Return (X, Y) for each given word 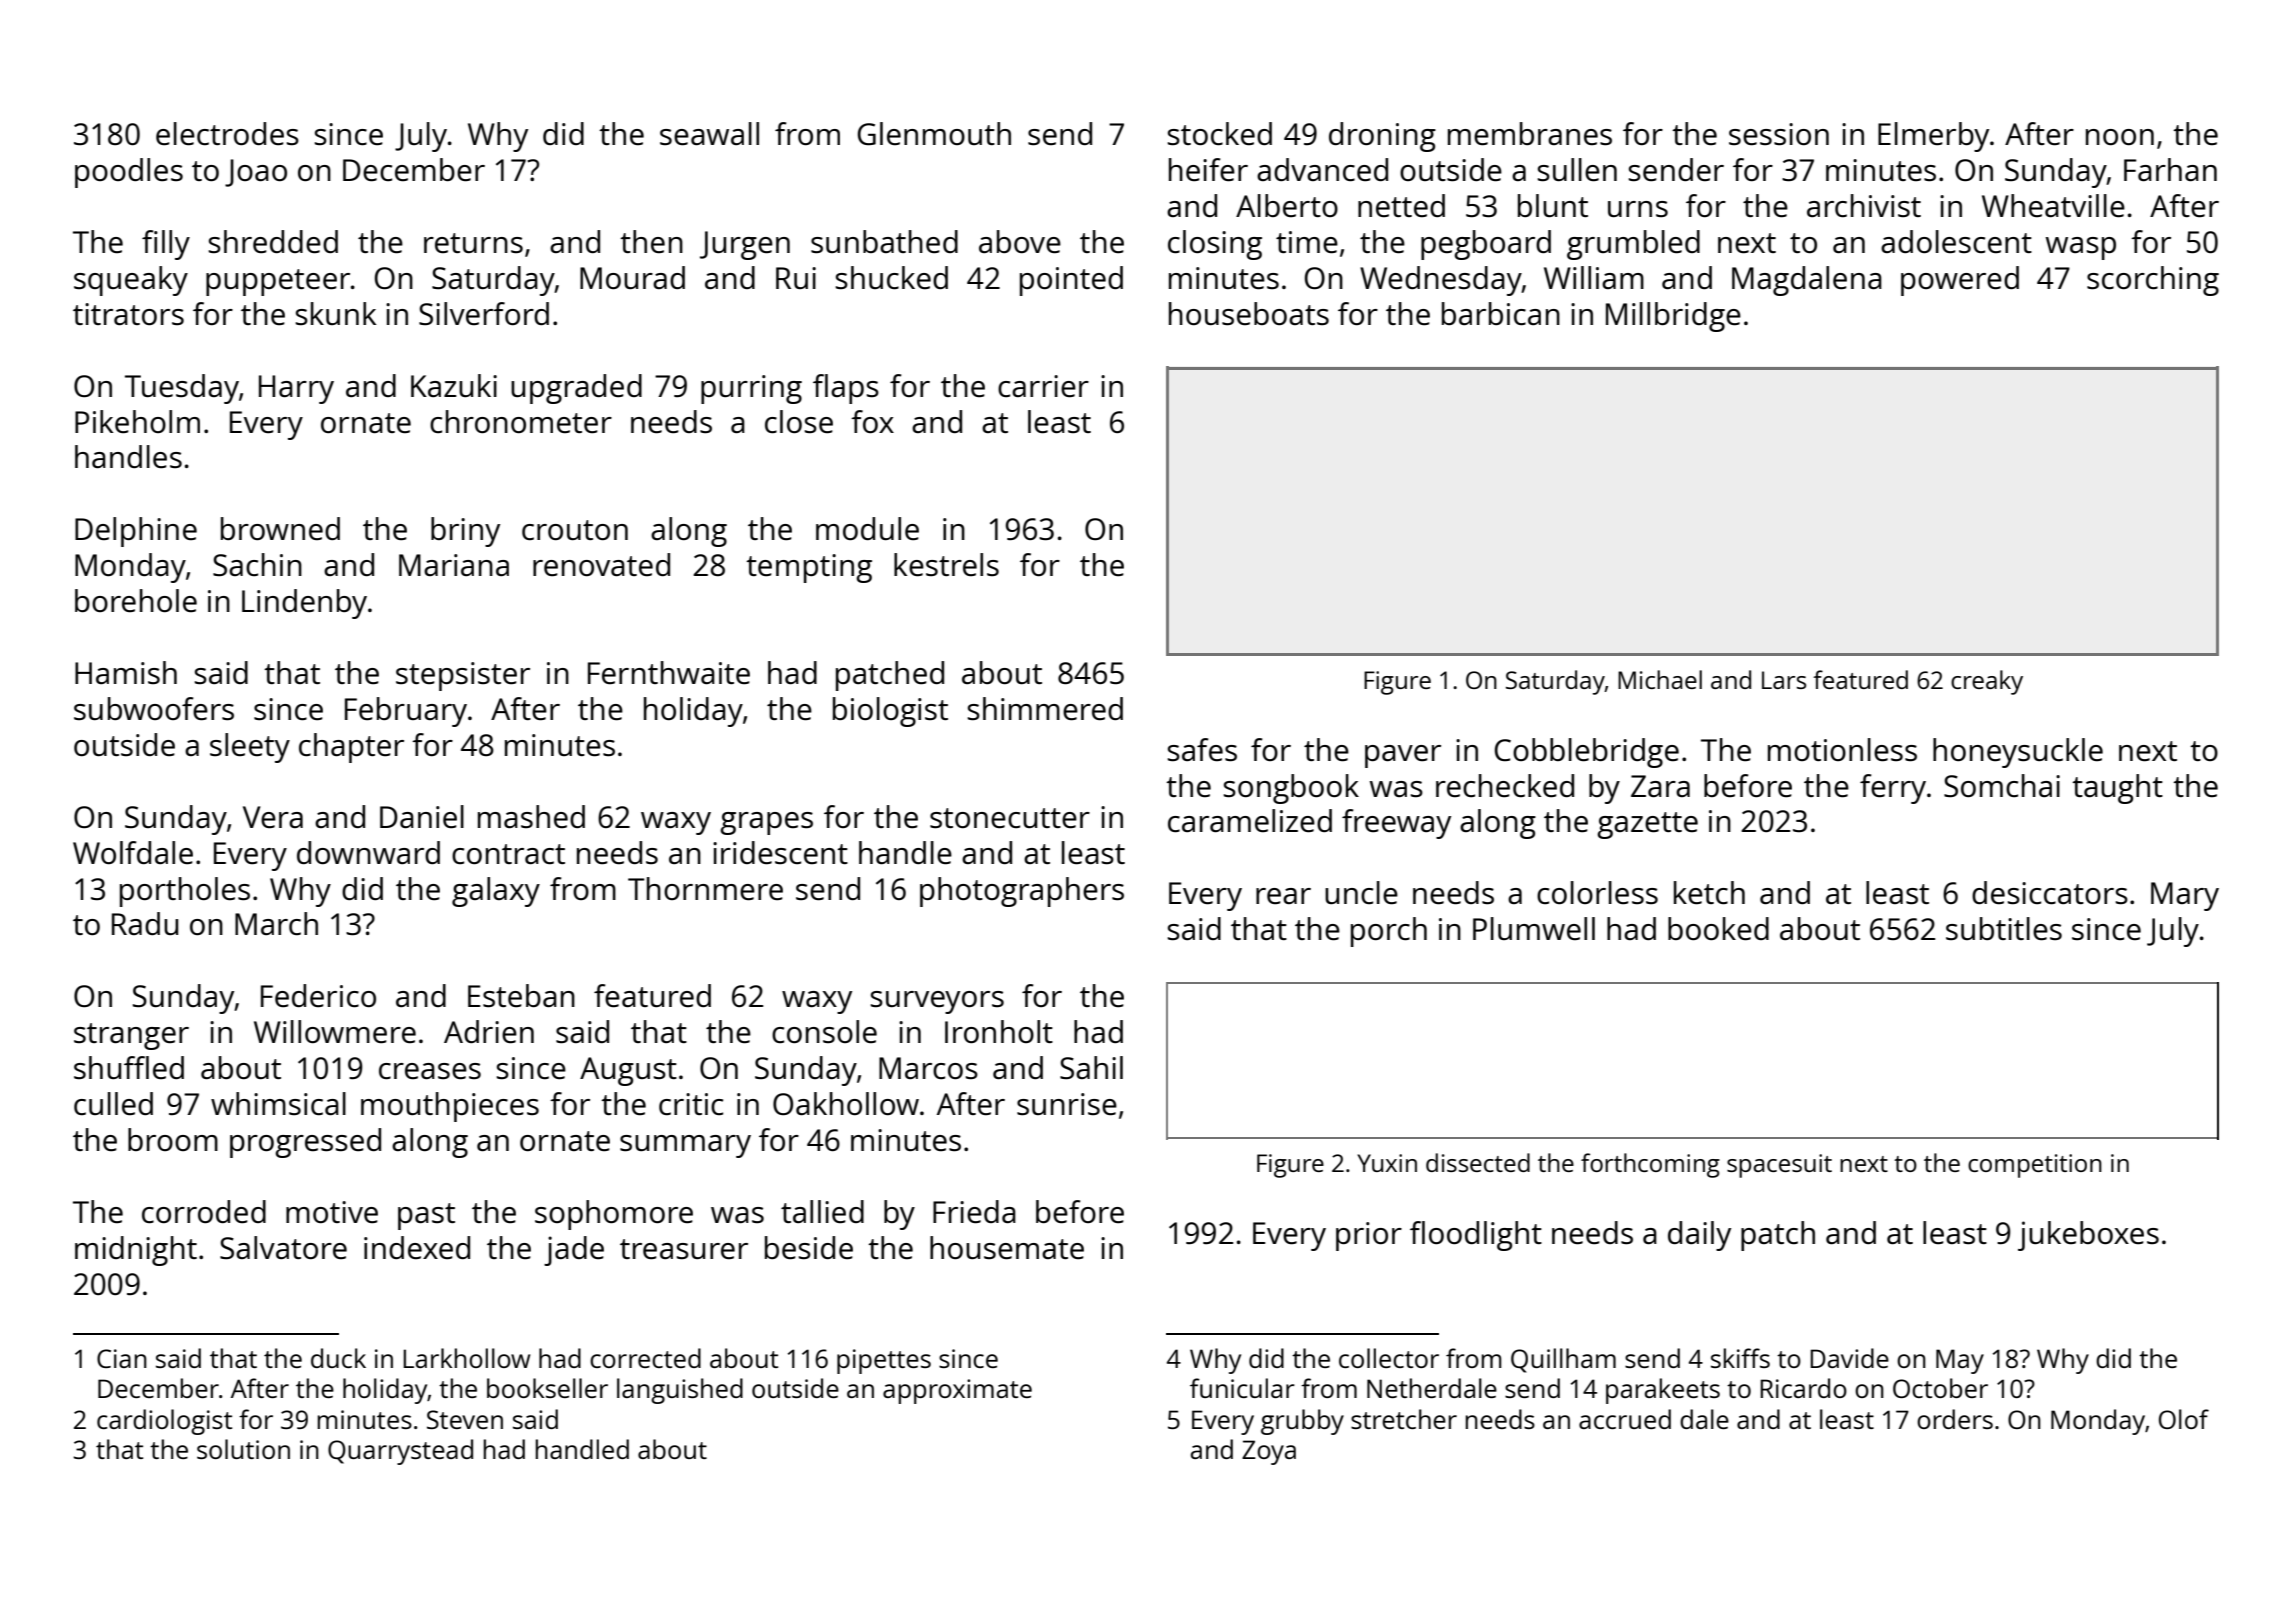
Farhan (2170, 169)
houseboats (1249, 314)
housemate (1007, 1248)
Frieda (974, 1212)
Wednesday (1441, 281)
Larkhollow (466, 1358)
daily (1699, 1236)
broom (173, 1139)
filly (166, 245)
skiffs (1740, 1358)
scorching (2153, 281)
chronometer (521, 422)
